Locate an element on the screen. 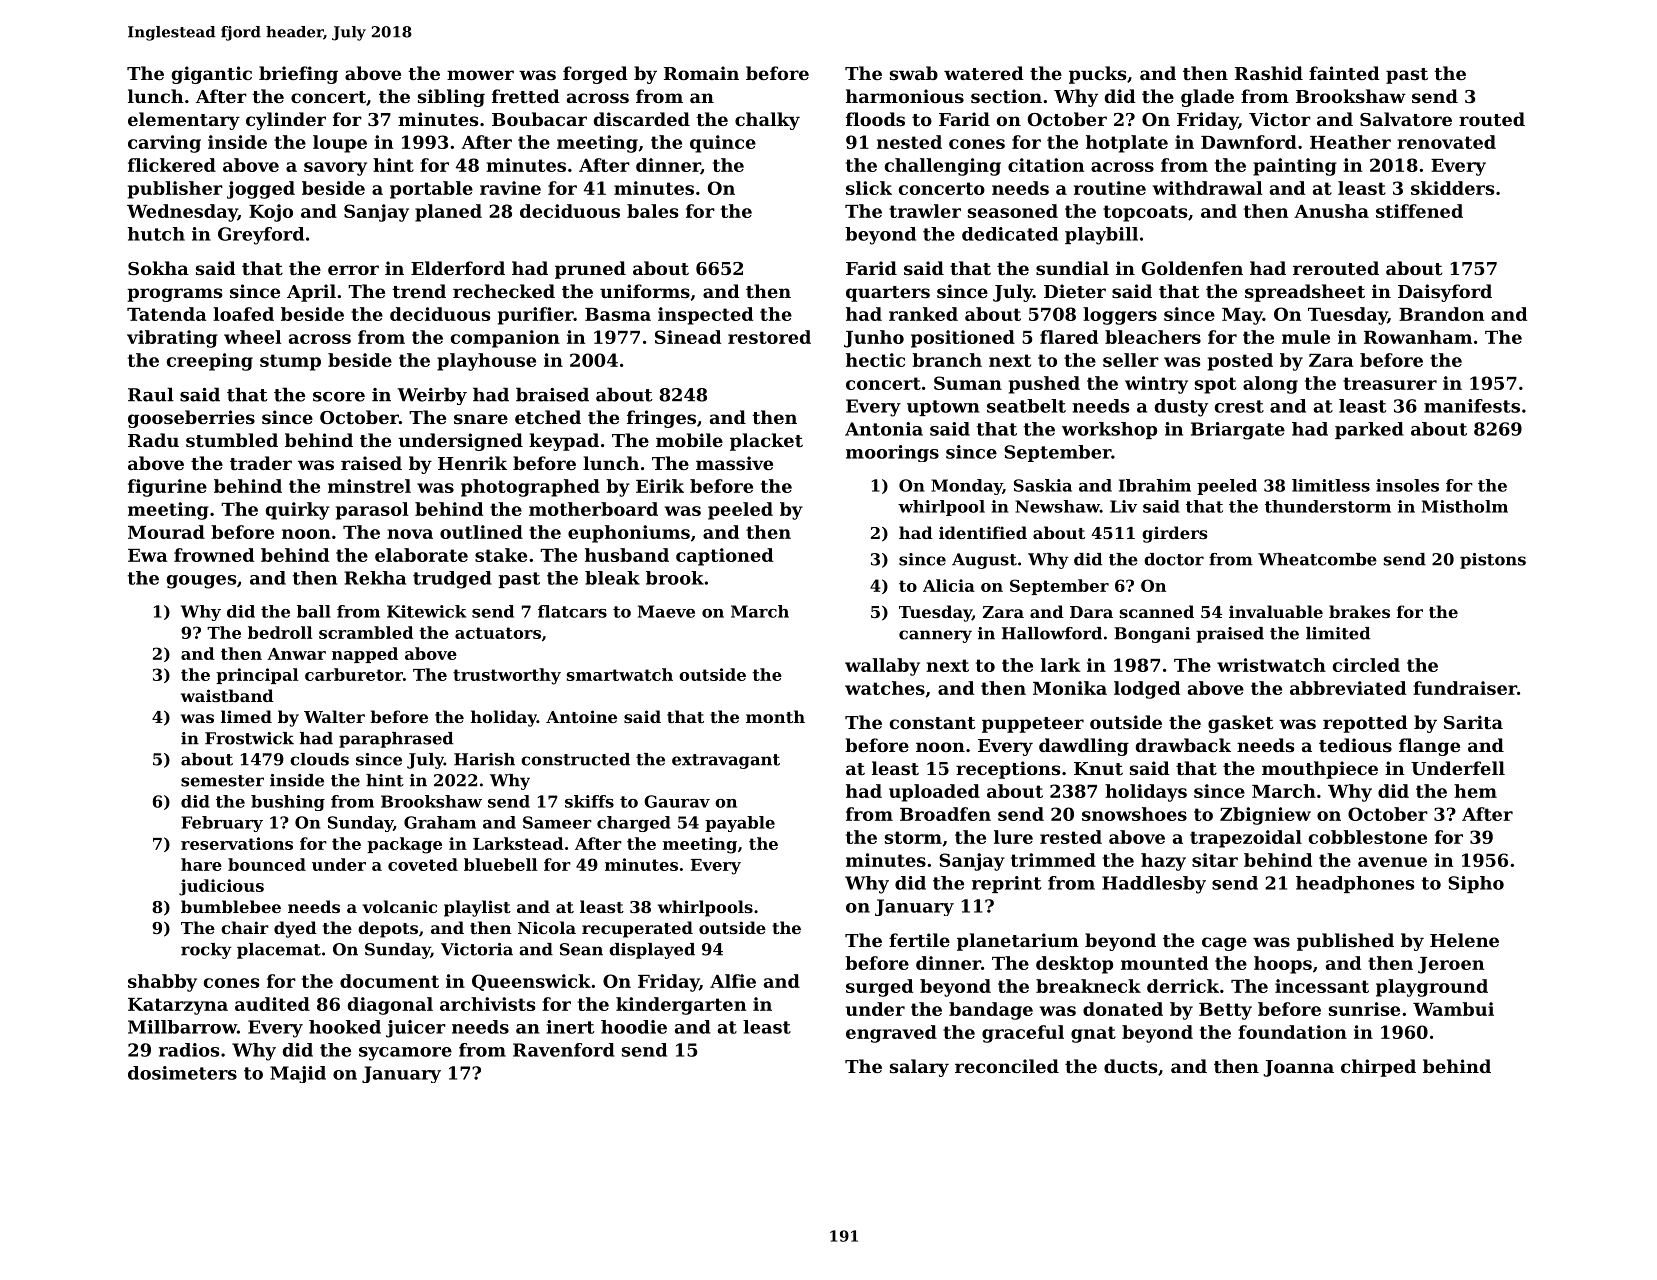 The width and height of the screenshot is (1657, 1280). kindergarten is located at coordinates (681, 1006).
